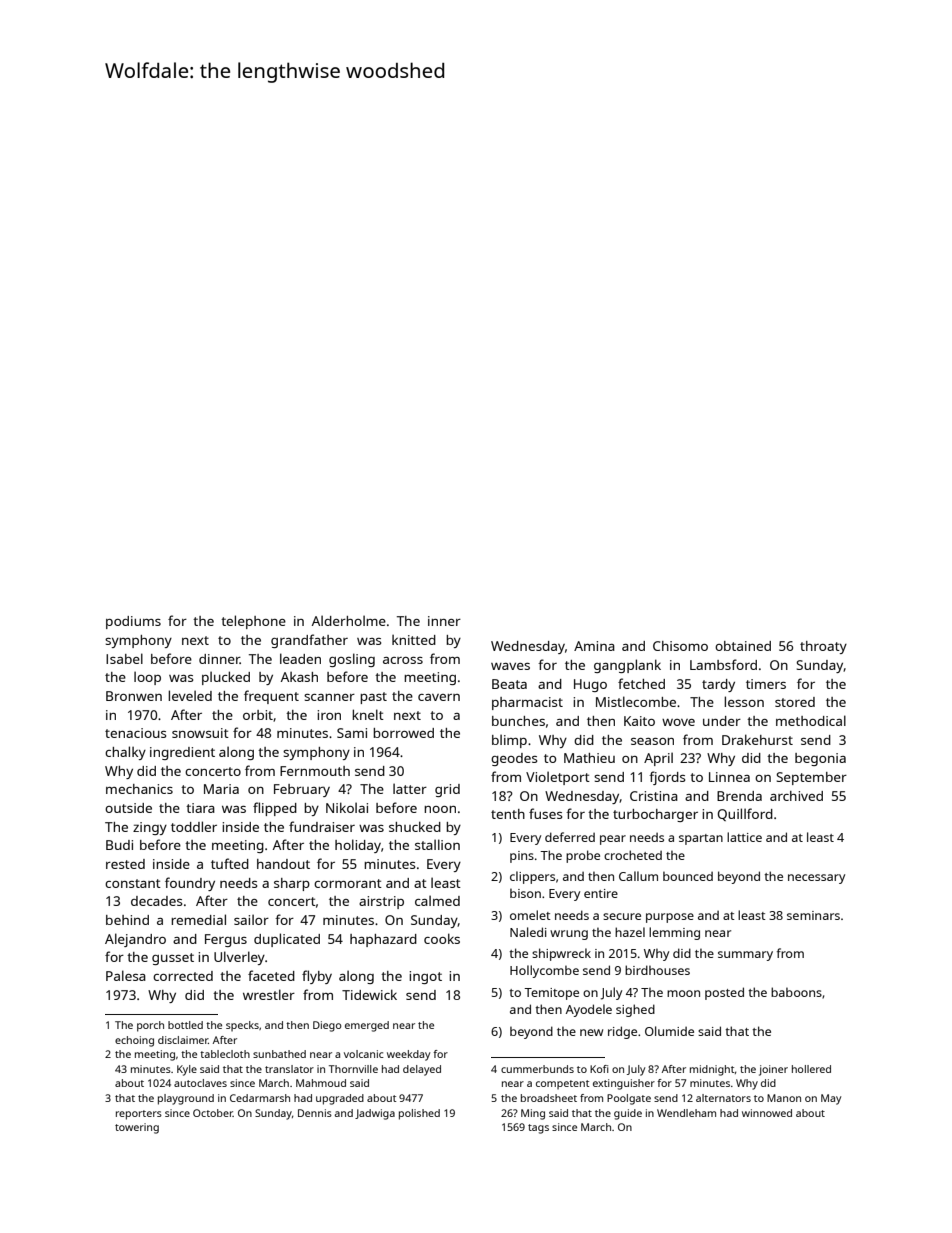  I want to click on summary, so click(745, 956).
